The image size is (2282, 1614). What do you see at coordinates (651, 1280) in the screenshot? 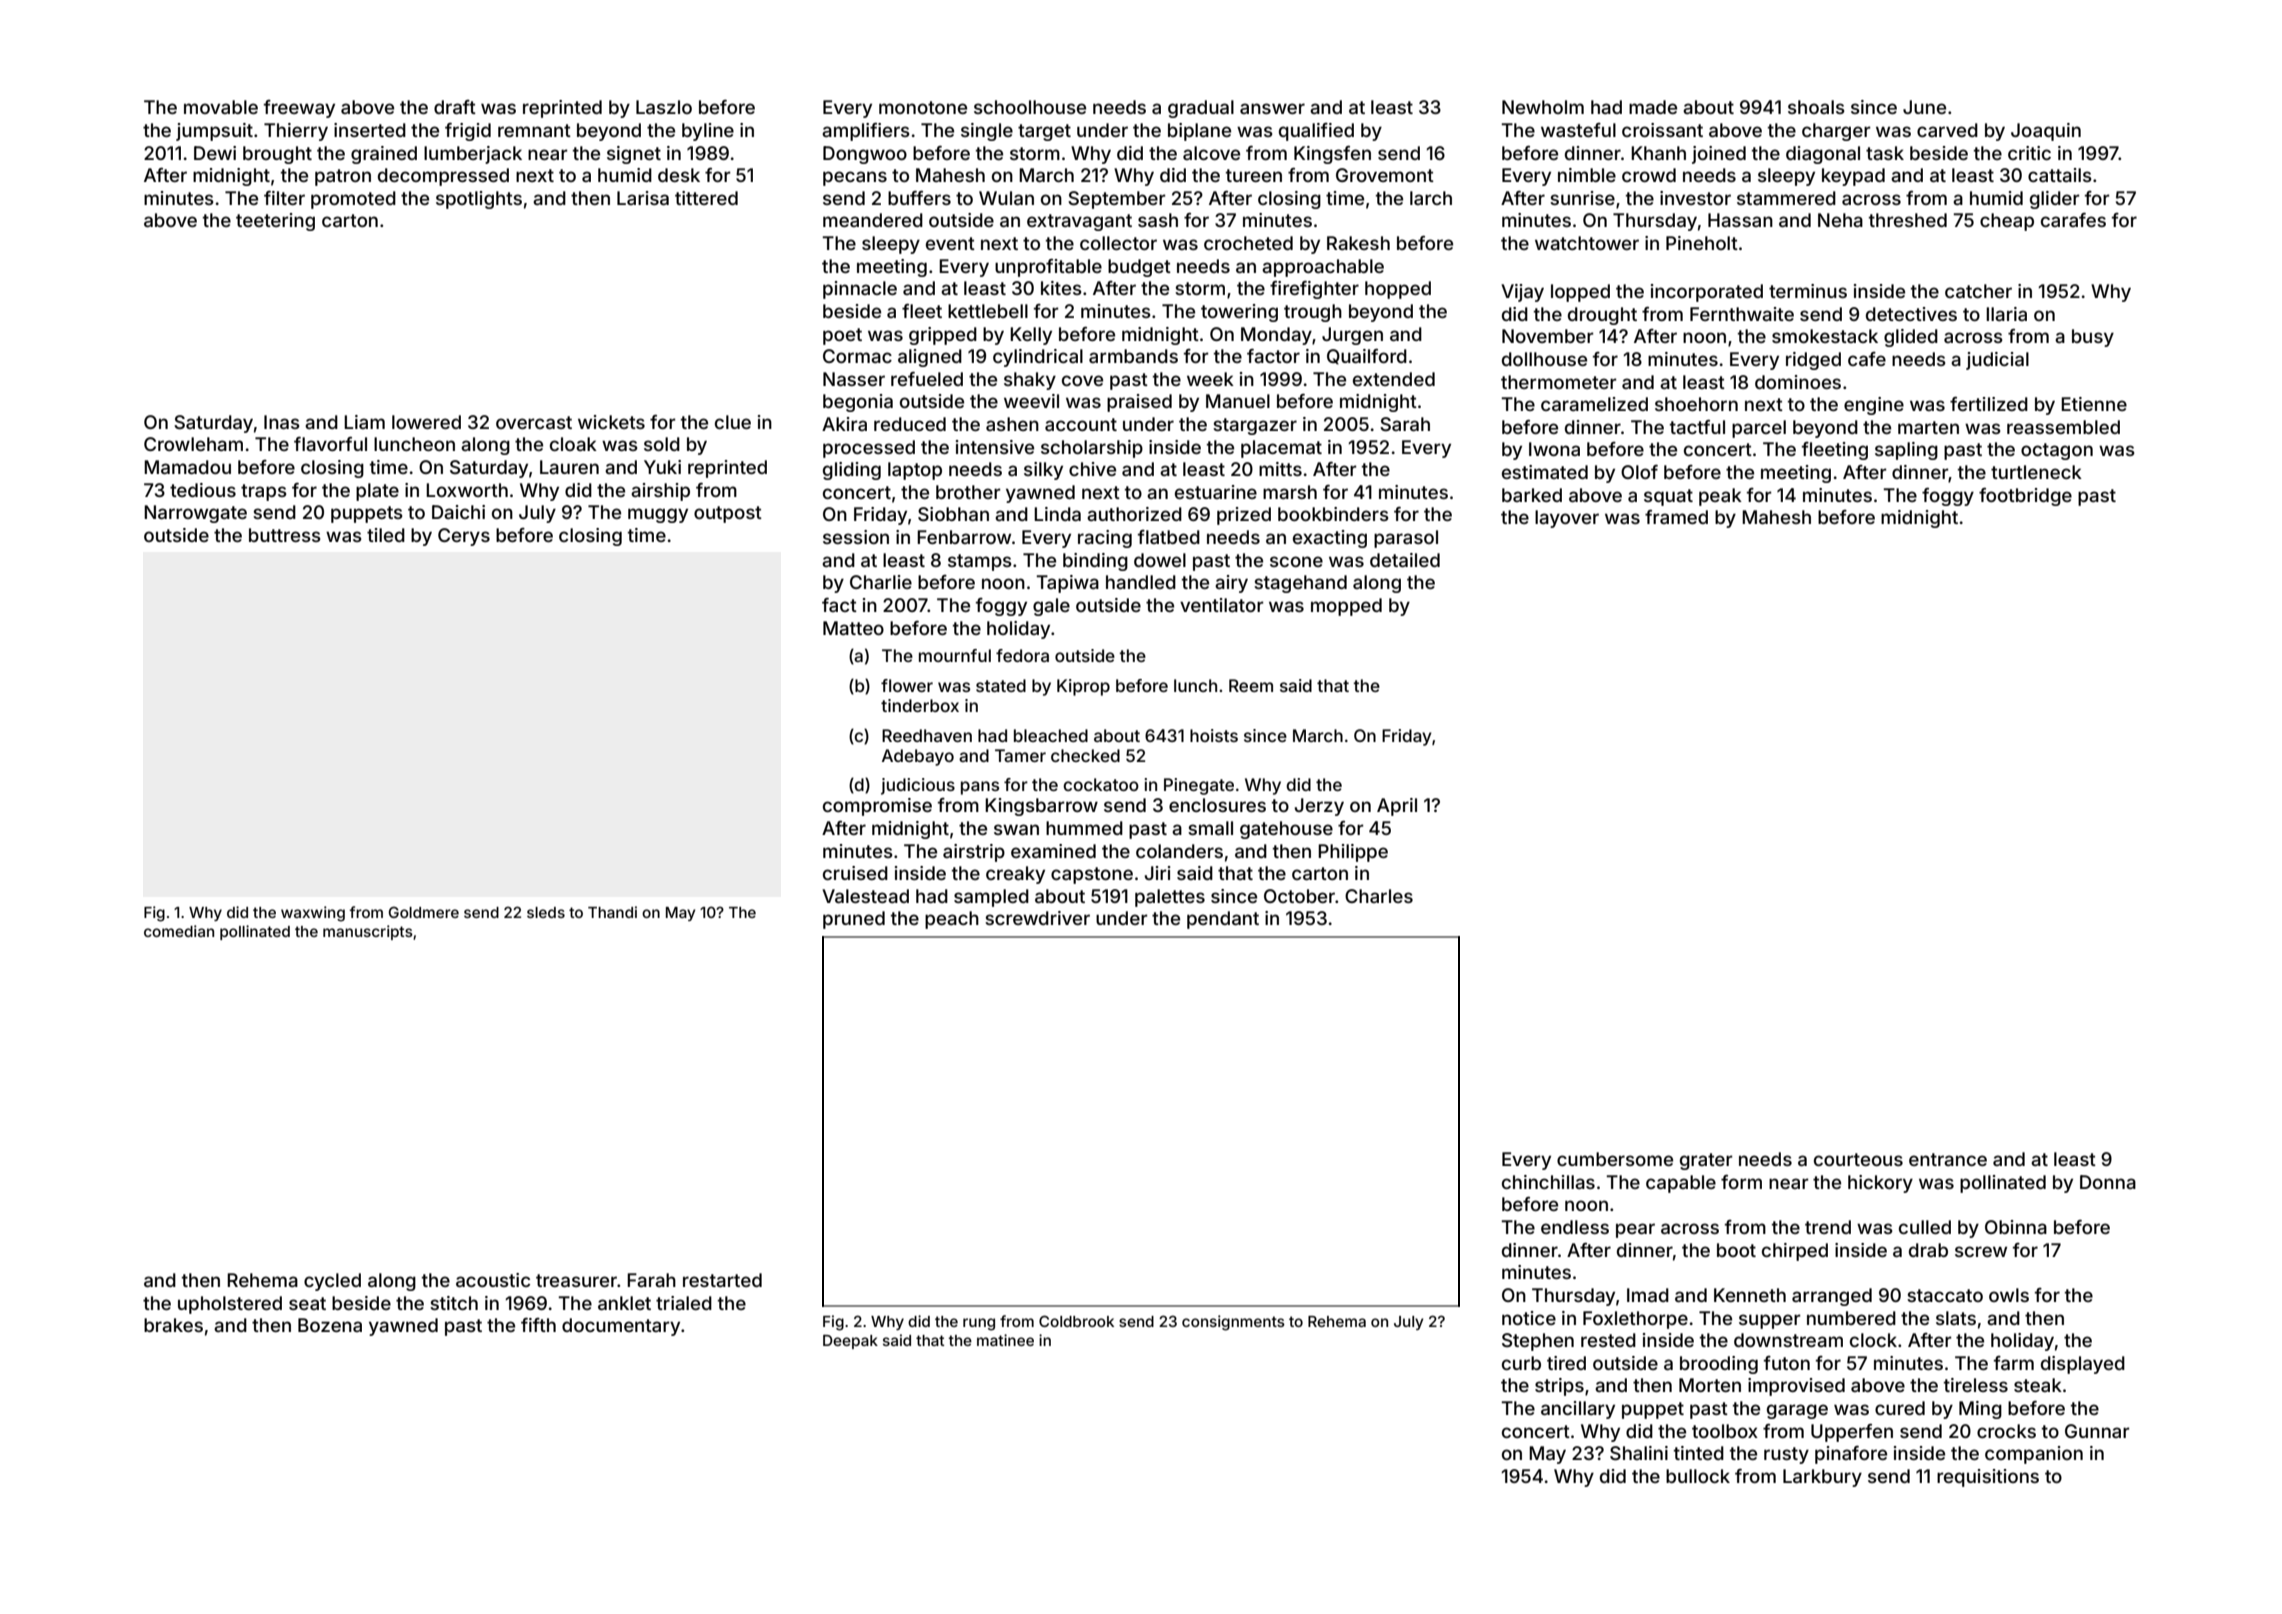
I see `Farah` at bounding box center [651, 1280].
